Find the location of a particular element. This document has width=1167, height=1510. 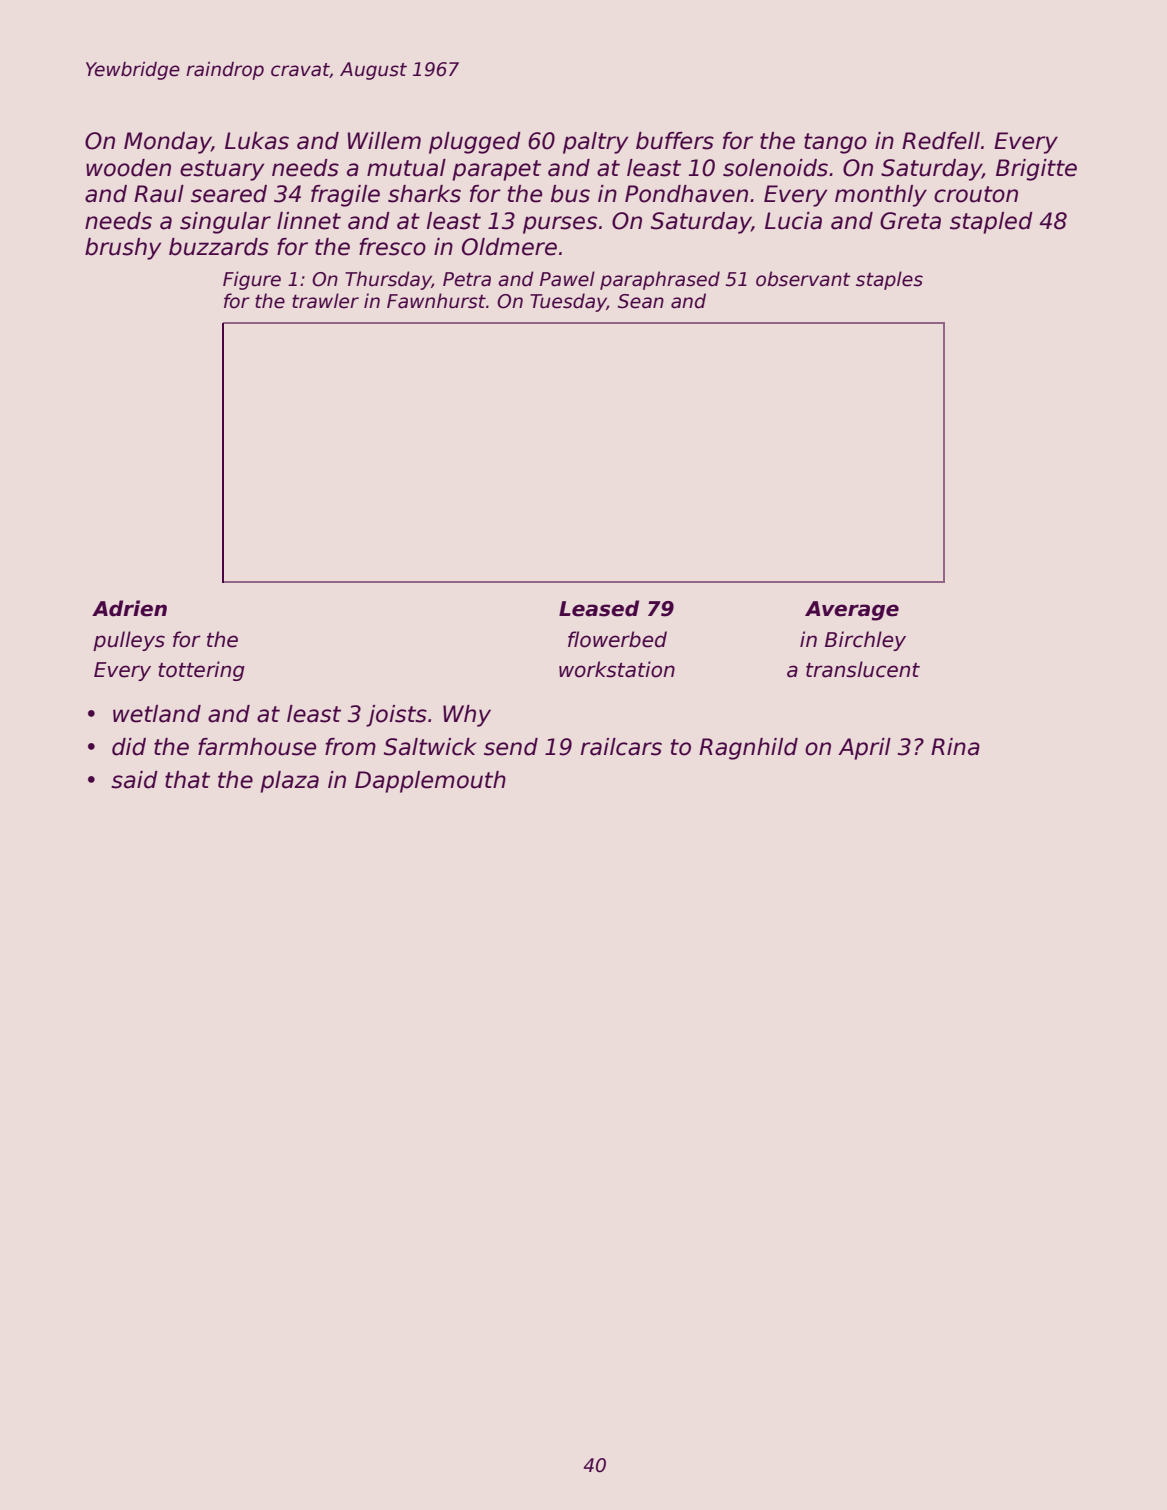

Sean is located at coordinates (641, 301).
